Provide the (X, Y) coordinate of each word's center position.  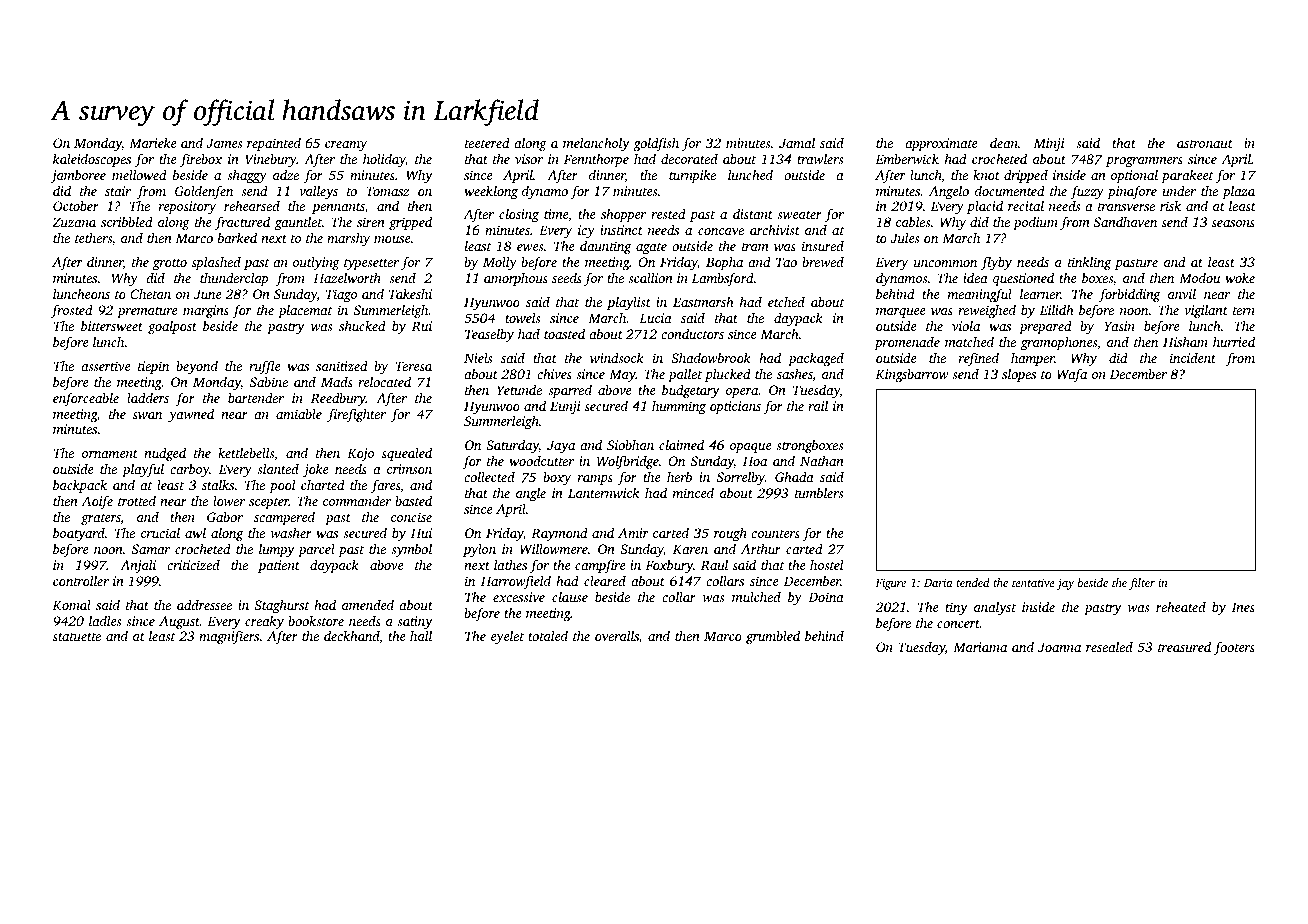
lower (229, 501)
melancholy (596, 144)
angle (531, 494)
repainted (274, 144)
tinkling (1089, 263)
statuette (77, 637)
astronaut (1205, 144)
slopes (1019, 375)
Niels (478, 358)
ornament (110, 454)
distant (753, 213)
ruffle (265, 367)
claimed (681, 444)
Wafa (1072, 375)
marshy (348, 239)
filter (1142, 584)
